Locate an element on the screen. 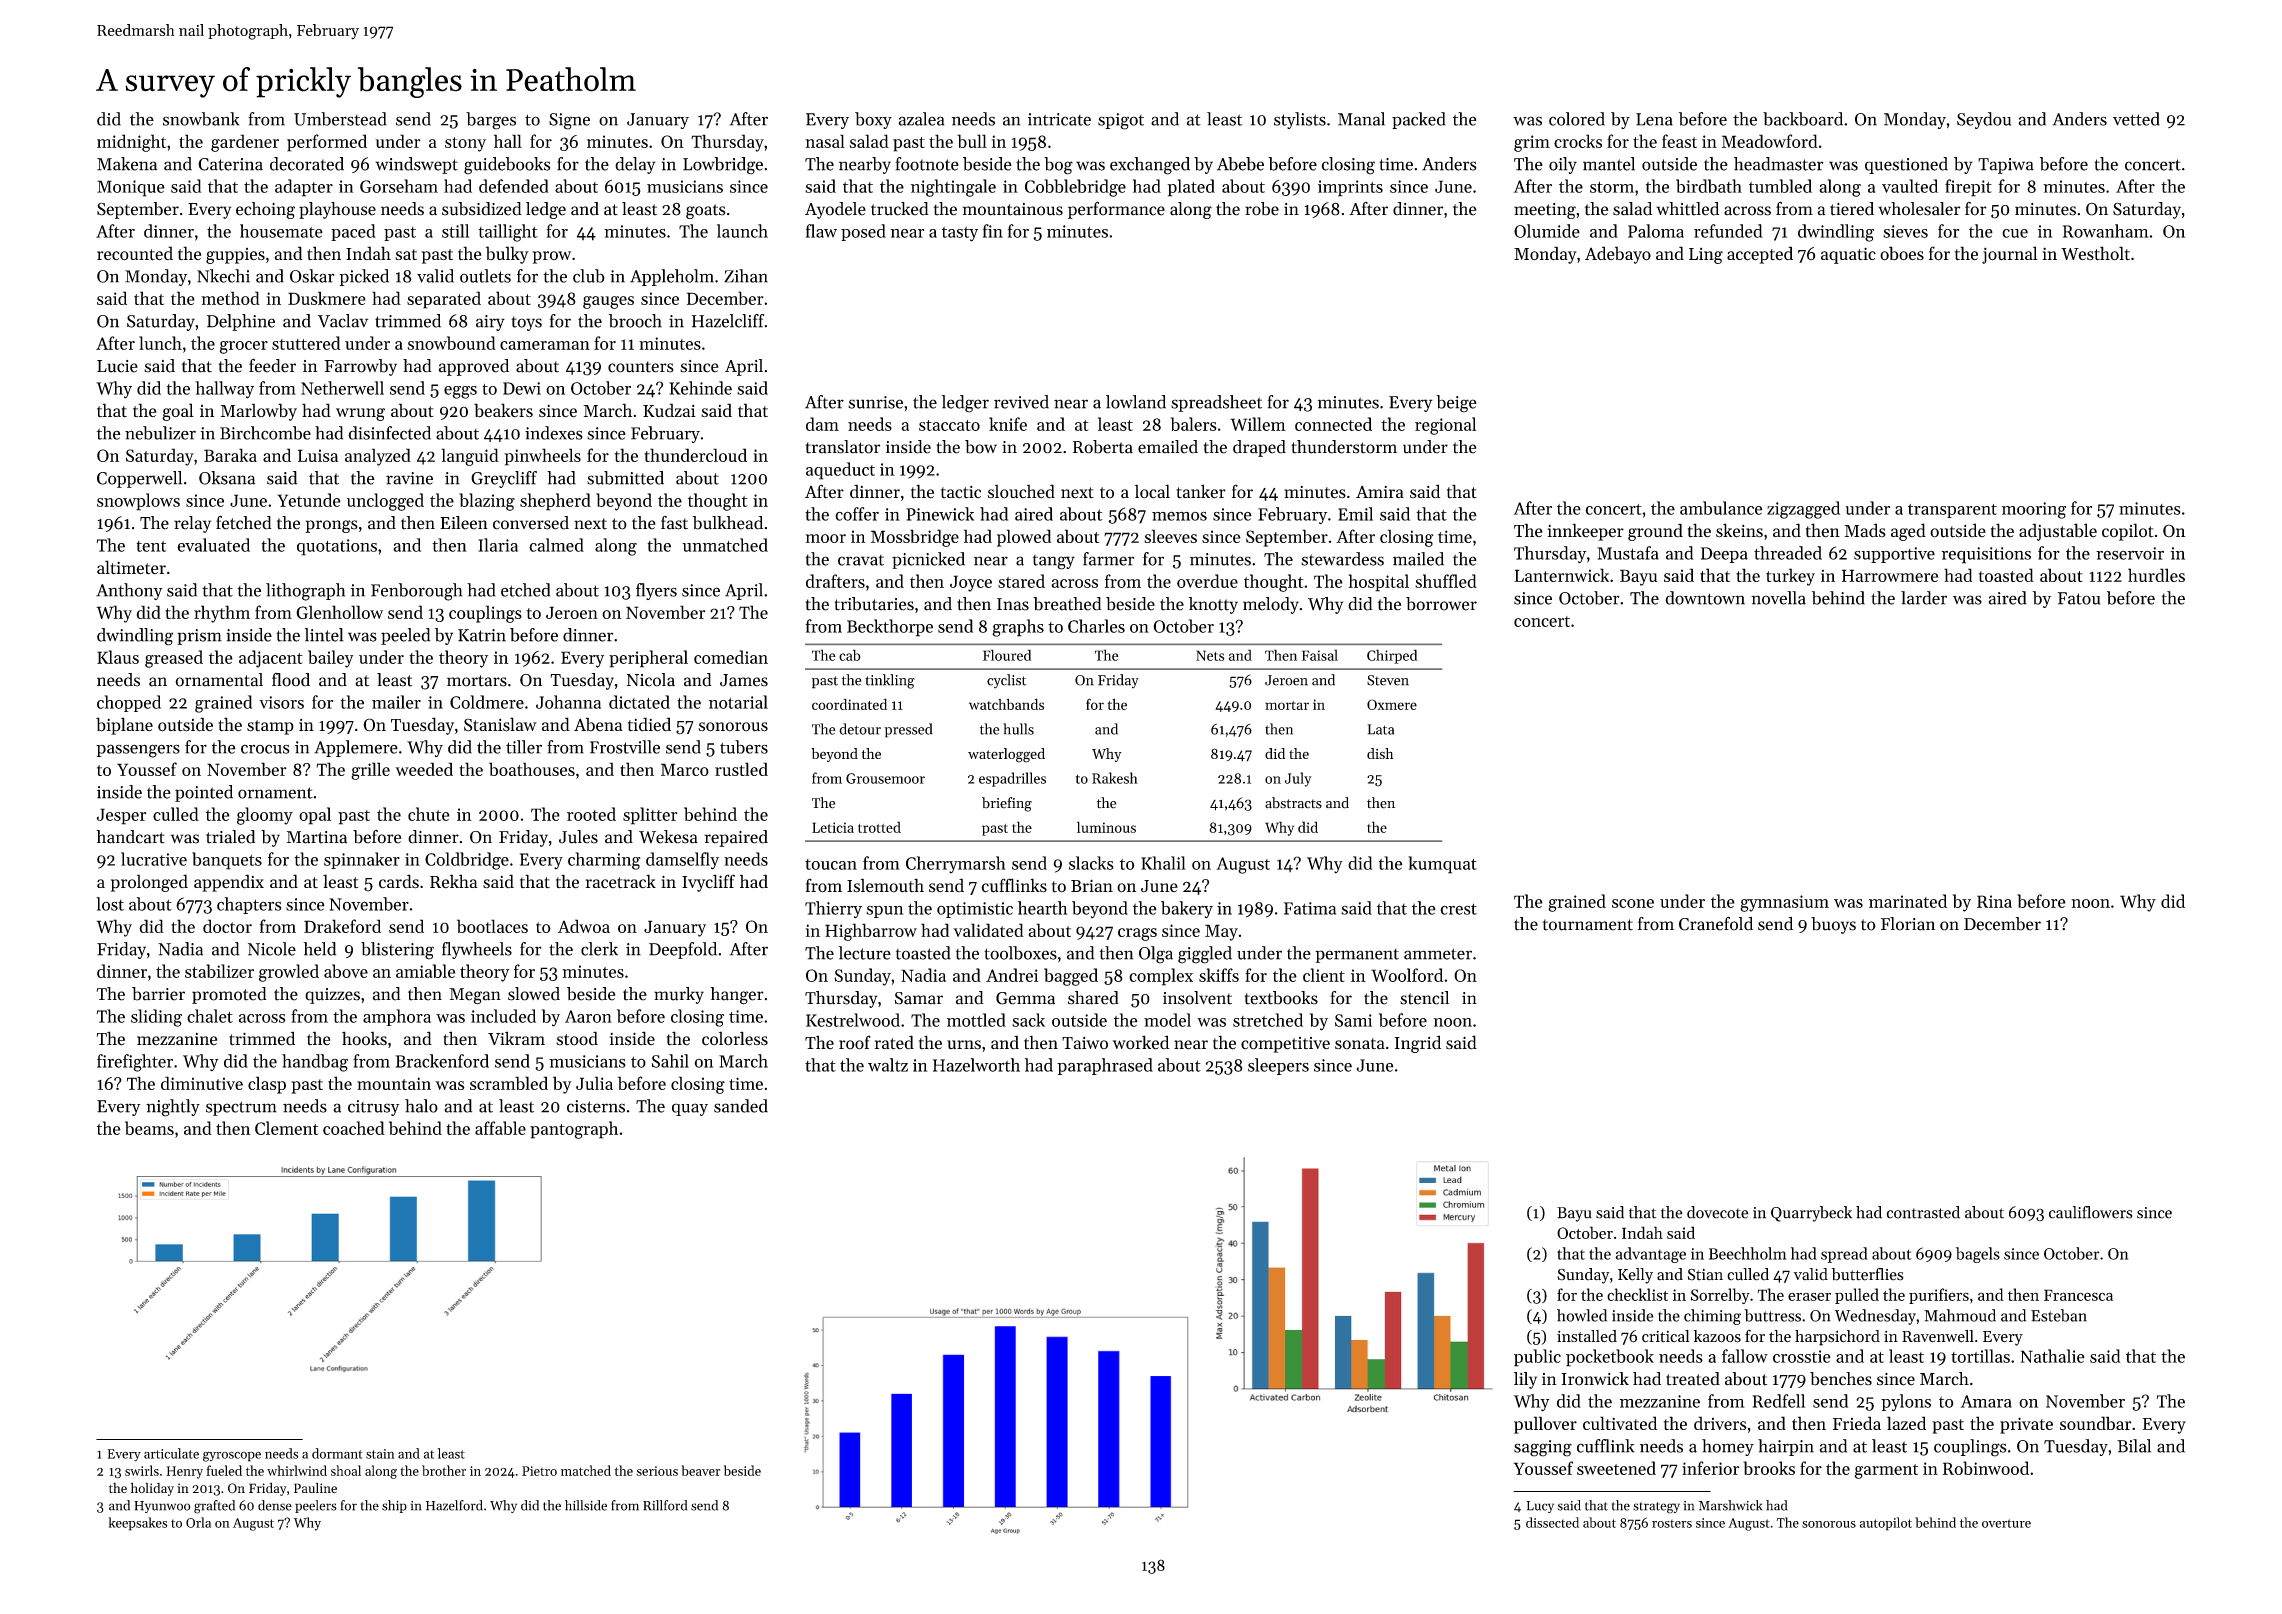 This screenshot has height=1614, width=2282. stencil is located at coordinates (1424, 998).
